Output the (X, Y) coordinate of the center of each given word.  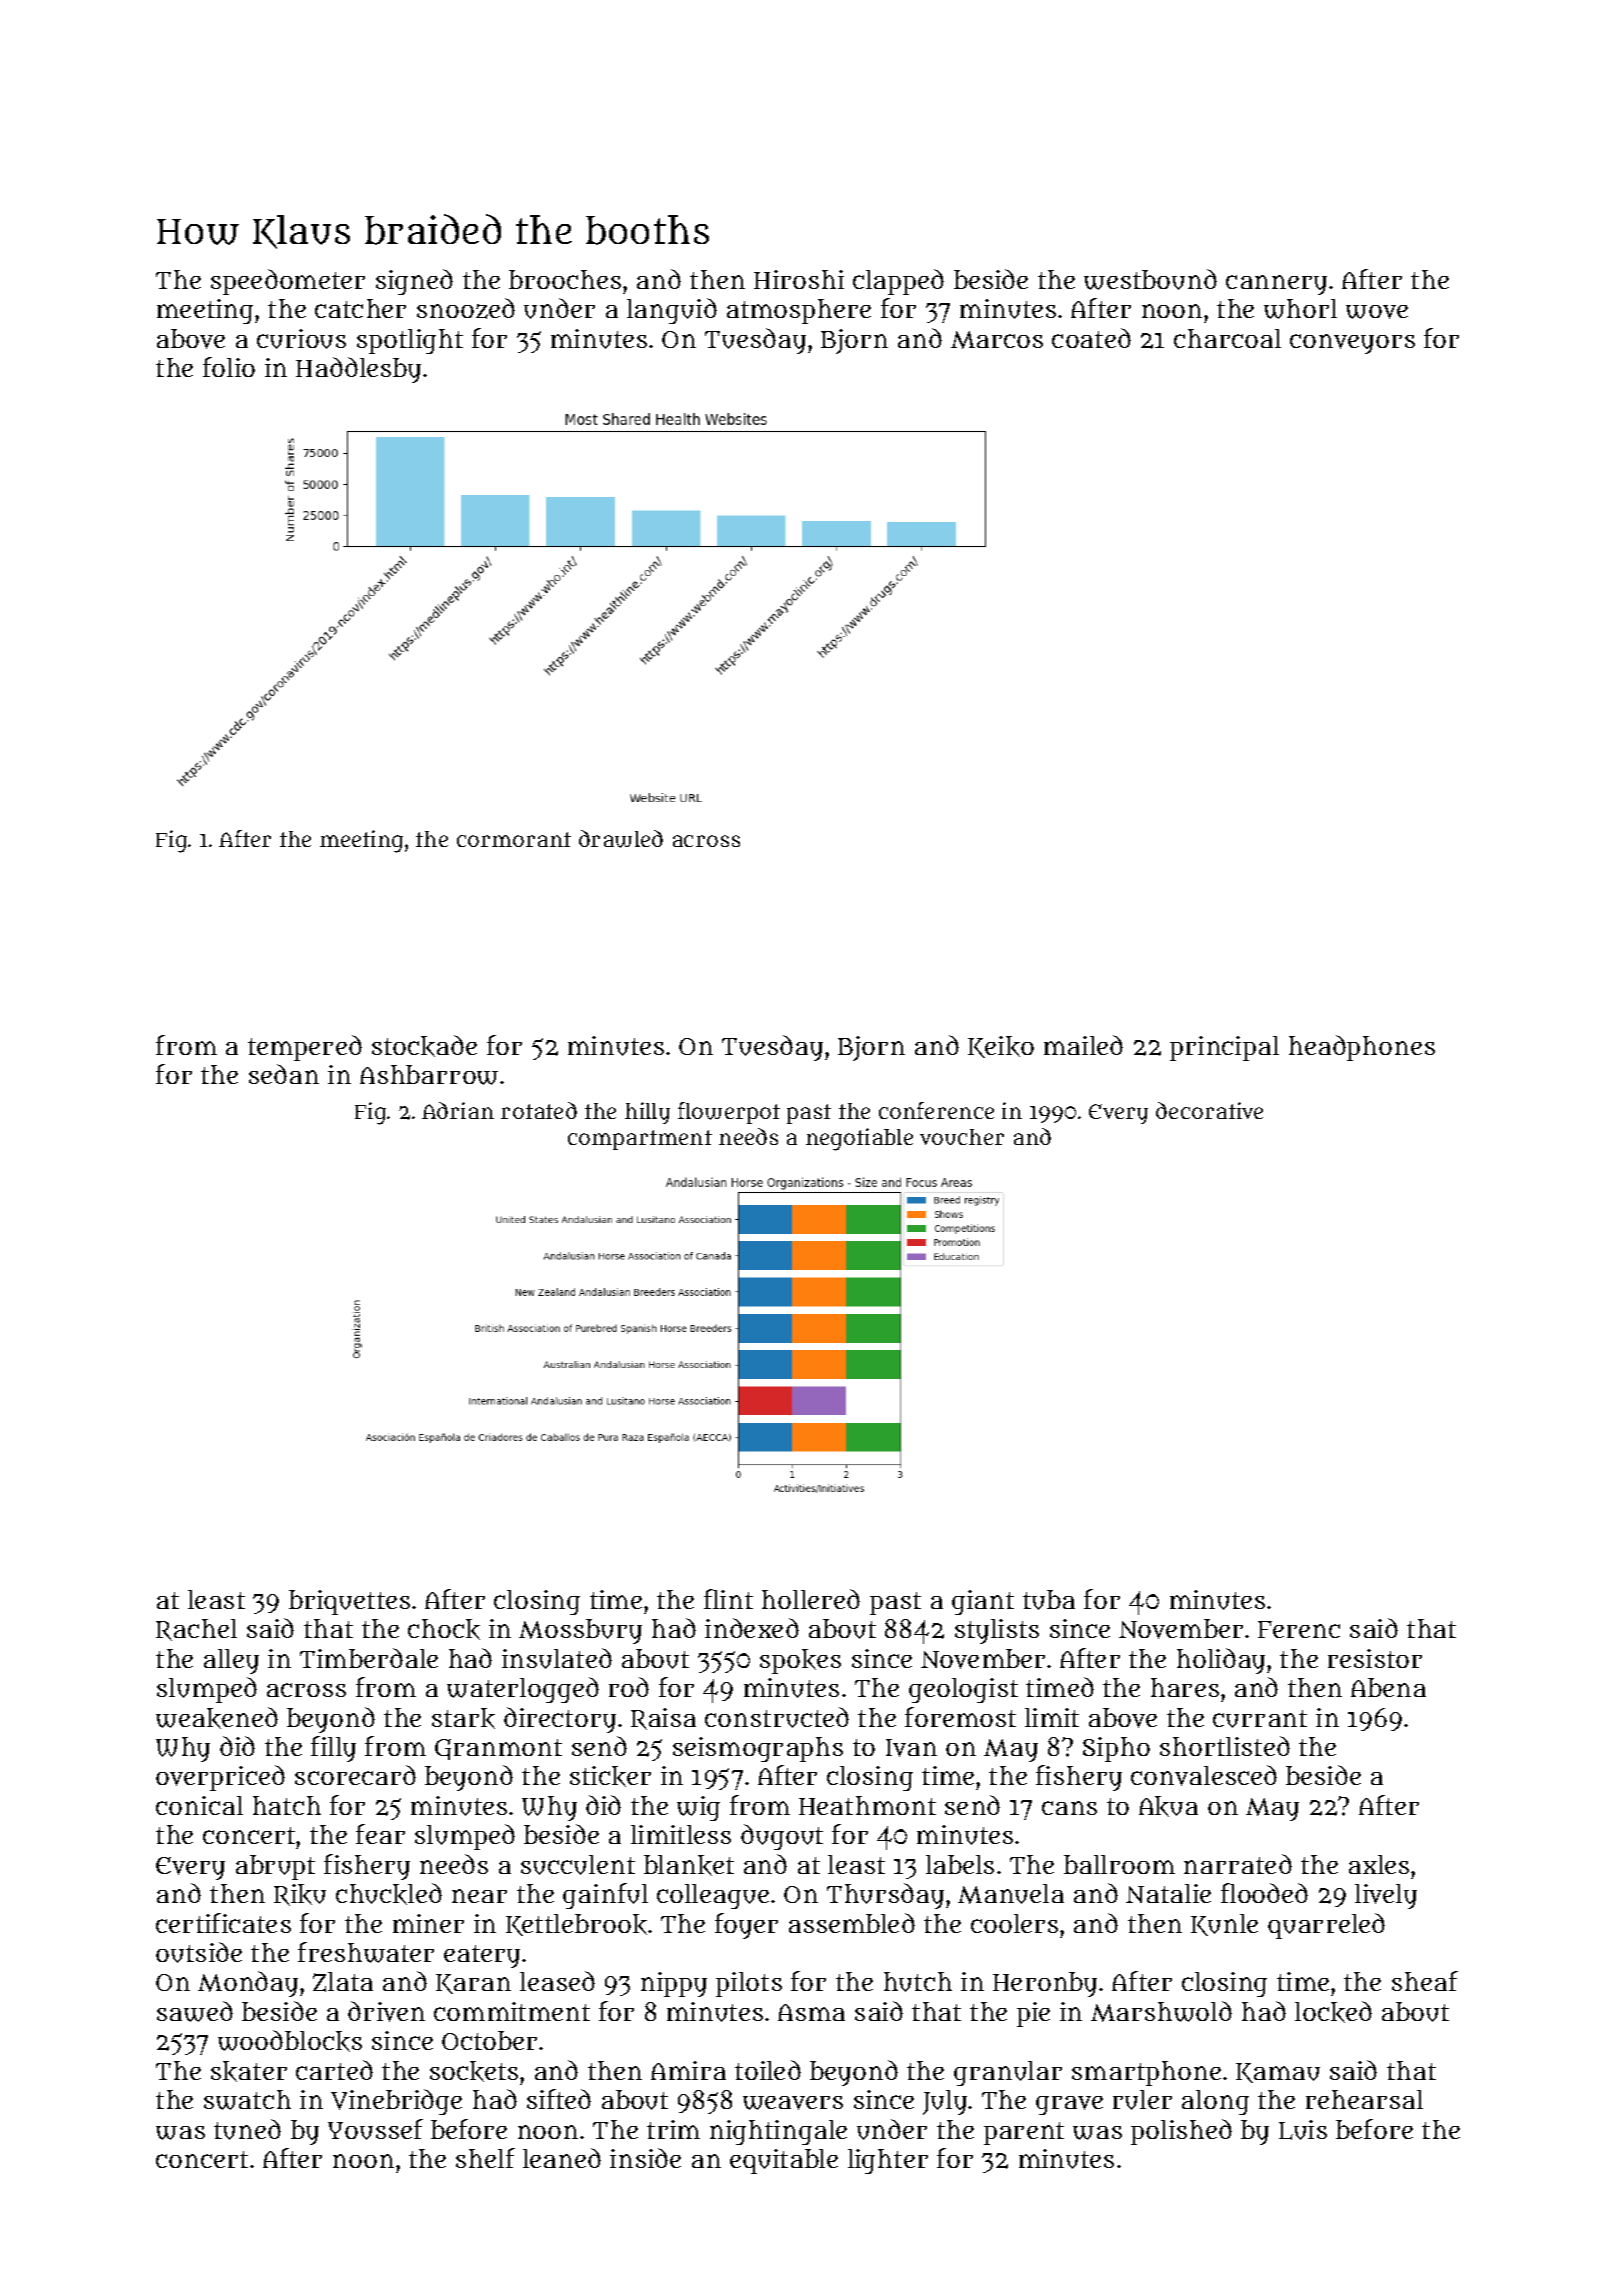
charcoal (1227, 338)
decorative (1209, 1110)
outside (199, 1952)
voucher (962, 1137)
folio (229, 367)
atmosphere (799, 311)
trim (673, 2129)
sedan (284, 1074)
